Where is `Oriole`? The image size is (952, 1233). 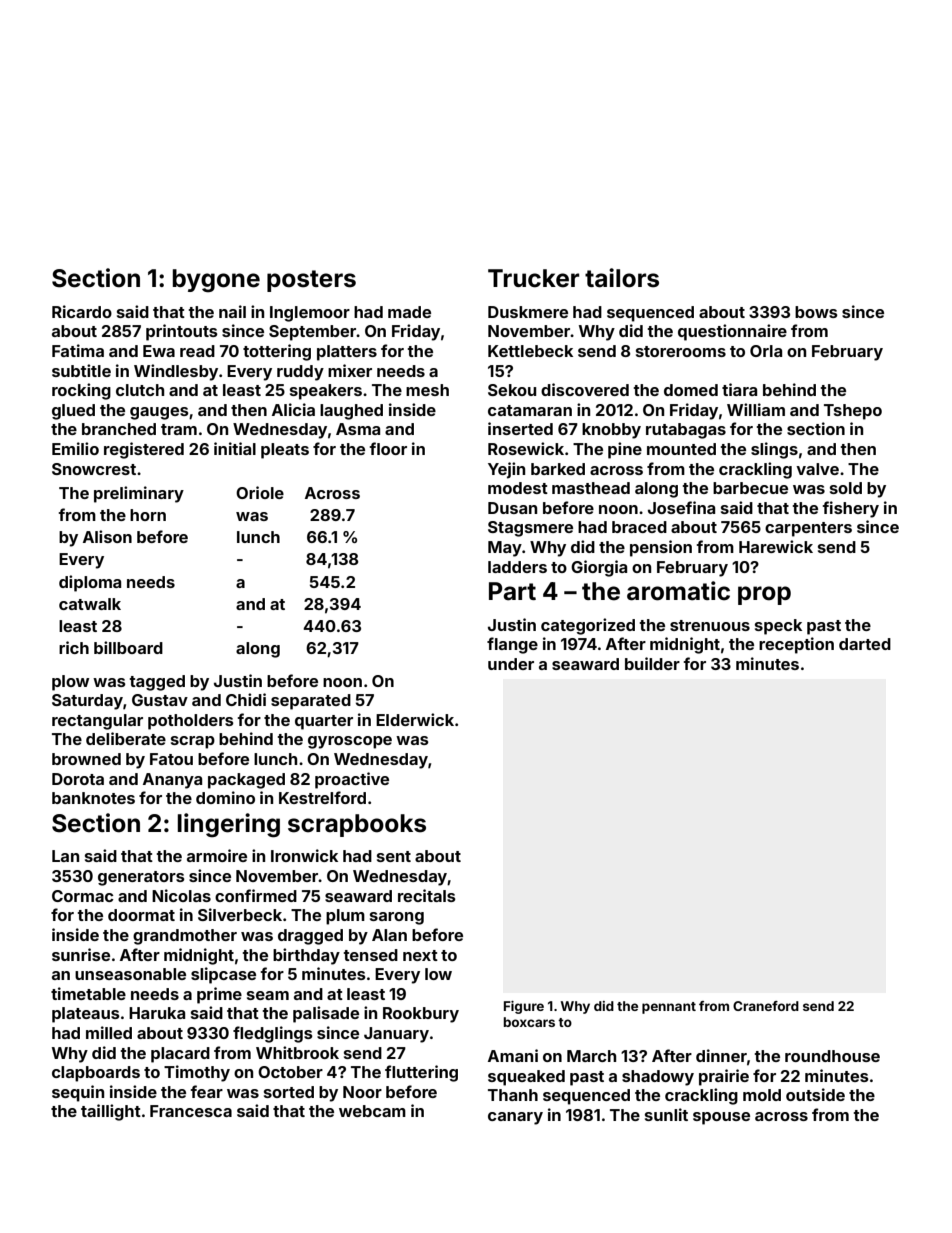 Oriole is located at coordinates (260, 492).
